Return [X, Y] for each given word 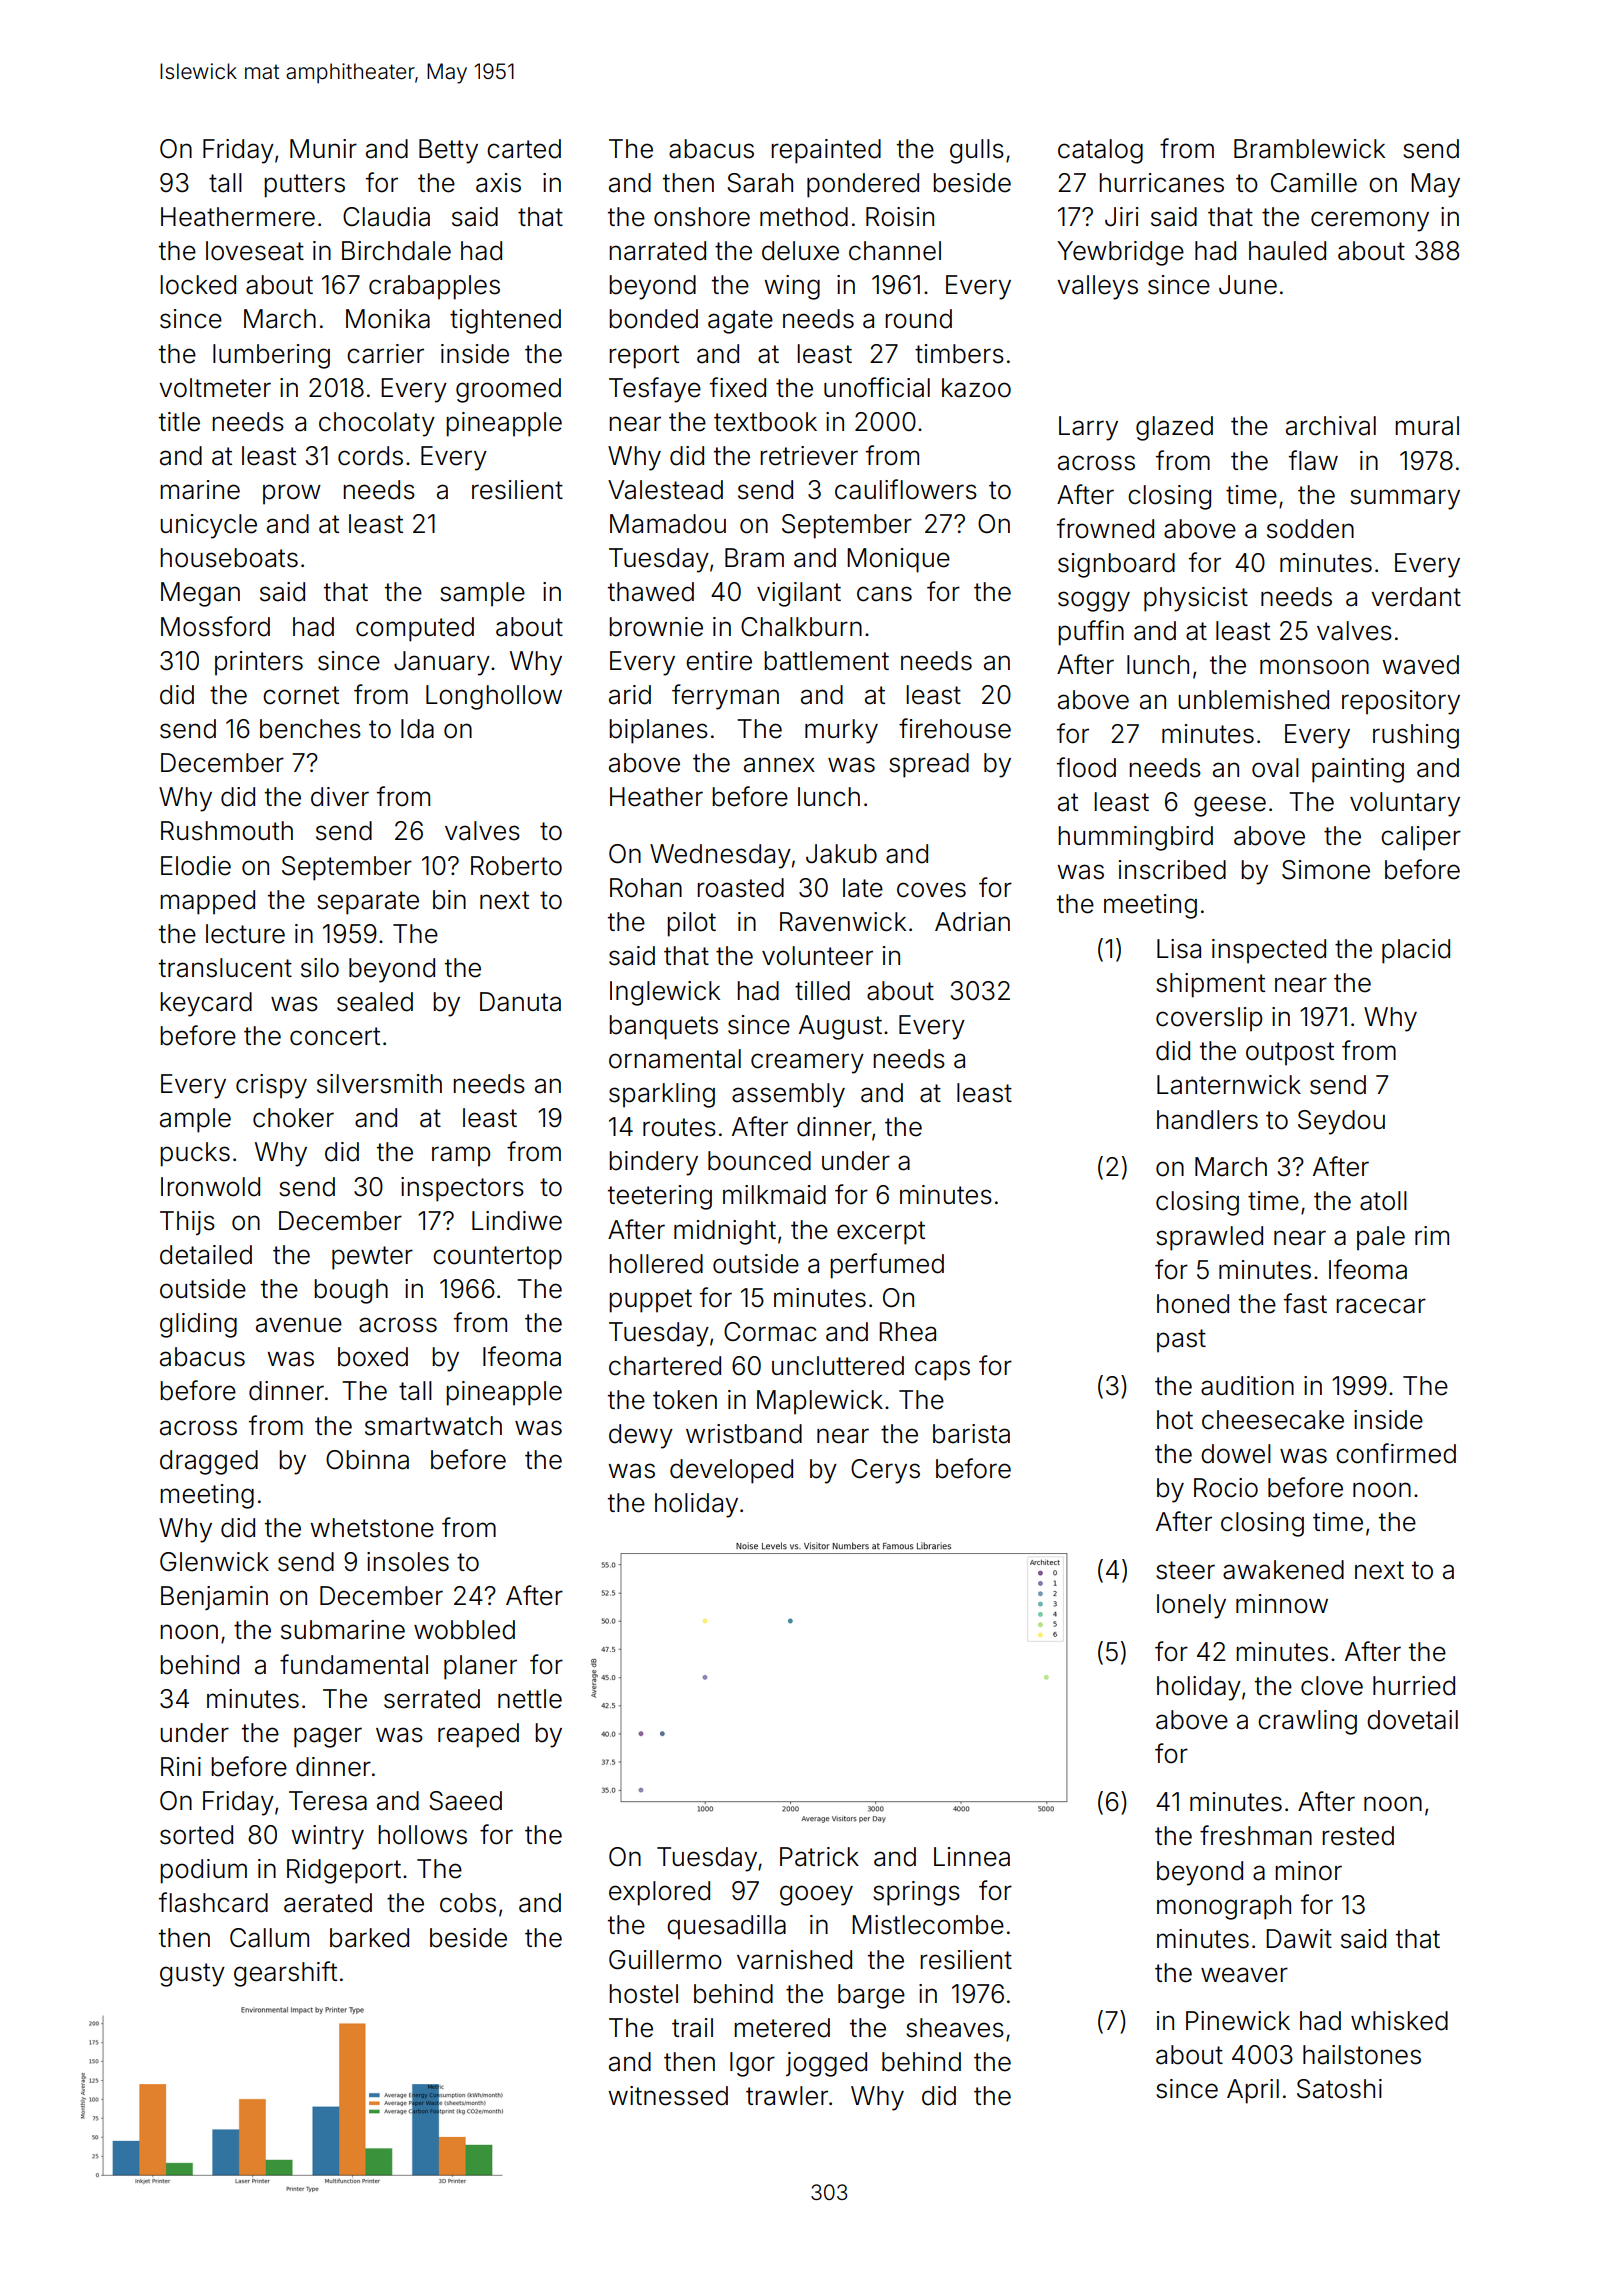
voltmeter [215, 388]
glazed [1174, 428]
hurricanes [1161, 183]
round [918, 319]
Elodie [196, 866]
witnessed [668, 2096]
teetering [660, 1197]
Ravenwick [843, 922]
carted [524, 149]
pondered [863, 185]
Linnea [972, 1857]
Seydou [1341, 1122]
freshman [1256, 1835]
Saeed [465, 1801]
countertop [497, 1258]
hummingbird [1135, 838]
